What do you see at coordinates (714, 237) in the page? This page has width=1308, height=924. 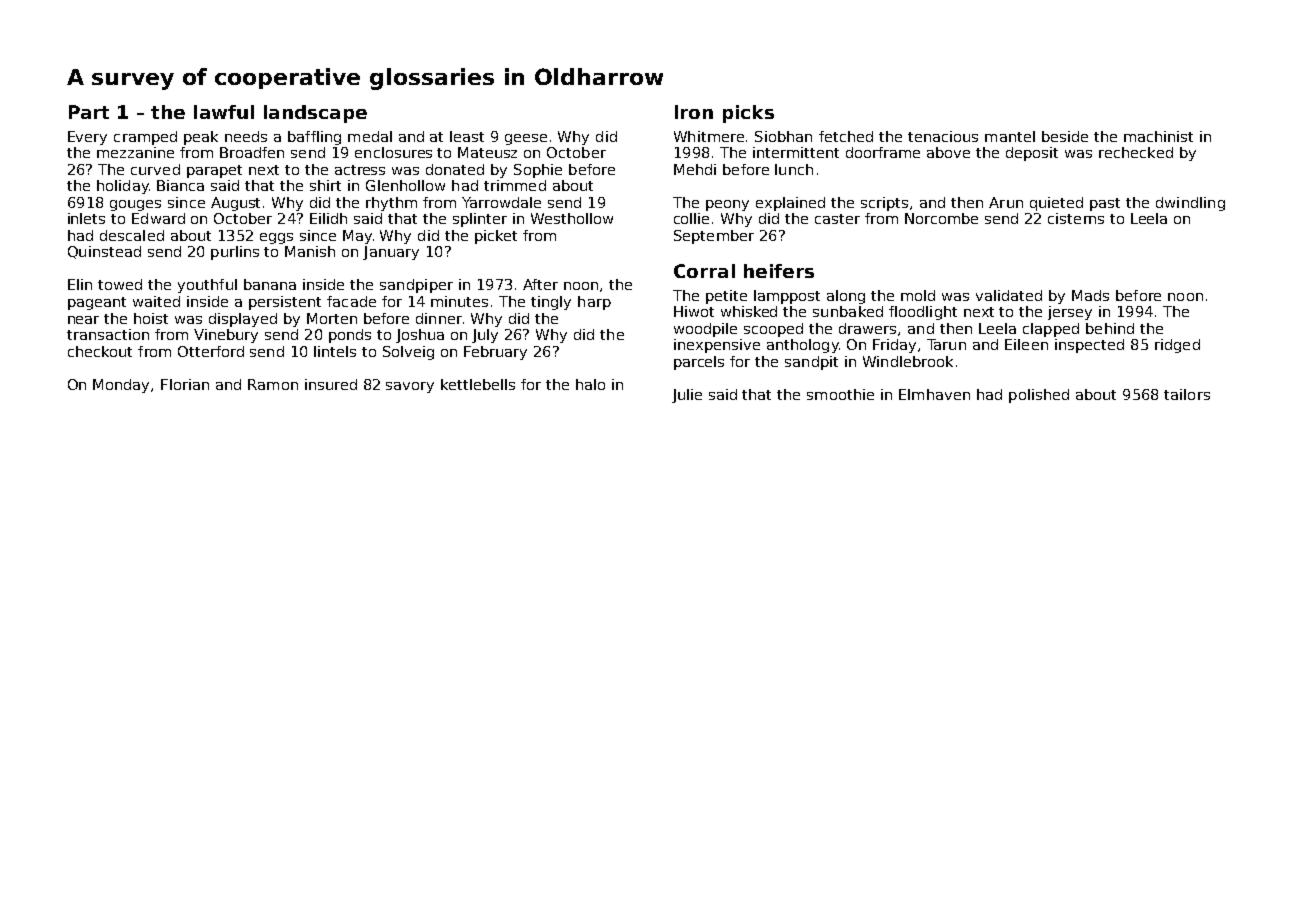 I see `September` at bounding box center [714, 237].
